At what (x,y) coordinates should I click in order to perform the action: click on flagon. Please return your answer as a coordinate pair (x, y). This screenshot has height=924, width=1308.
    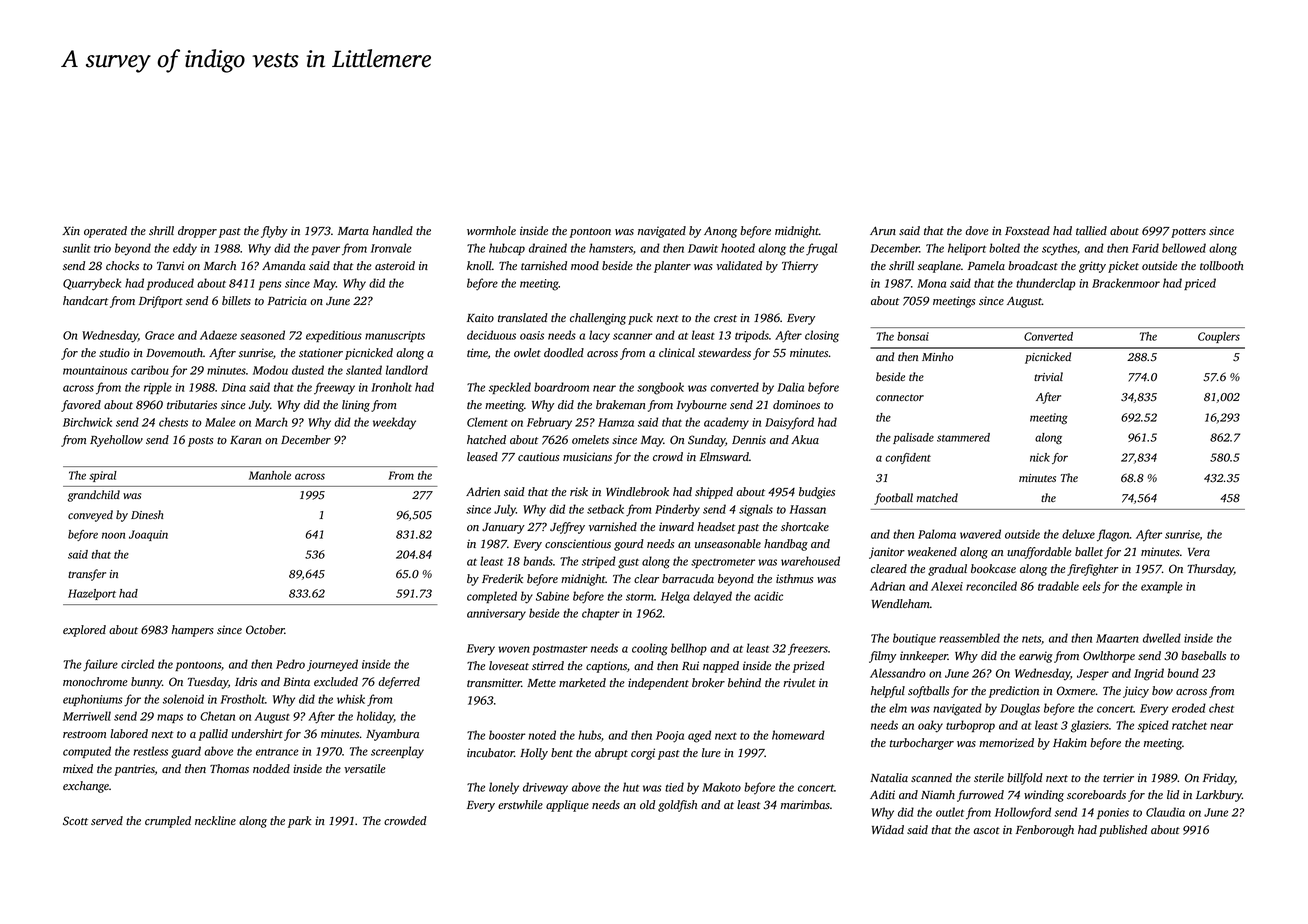
    Looking at the image, I should click on (1113, 535).
